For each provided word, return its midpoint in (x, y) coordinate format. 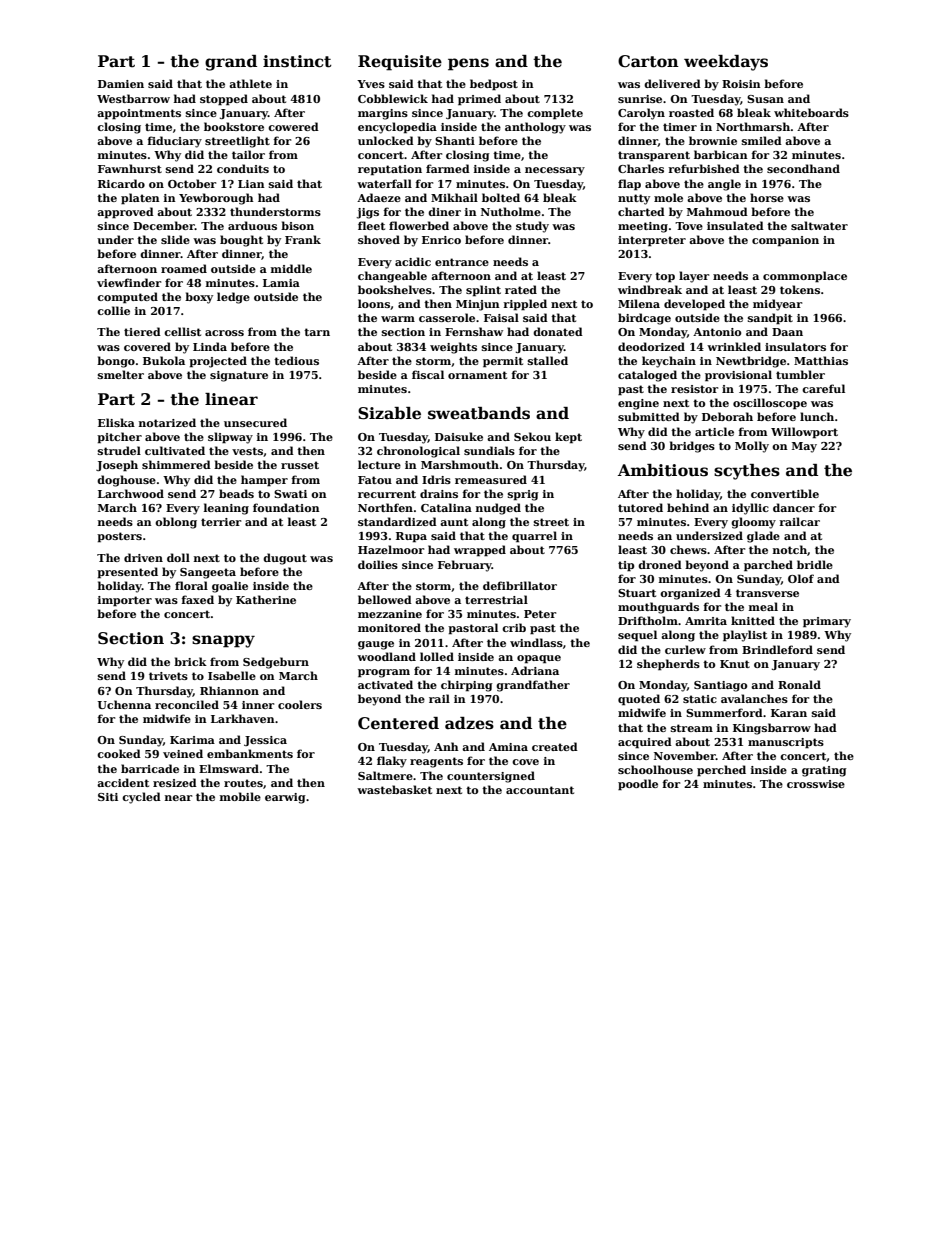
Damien (121, 84)
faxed (198, 599)
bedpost (494, 85)
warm (398, 319)
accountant (540, 790)
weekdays (726, 63)
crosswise (816, 784)
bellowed (385, 599)
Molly (752, 447)
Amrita (706, 621)
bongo (116, 362)
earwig (285, 798)
